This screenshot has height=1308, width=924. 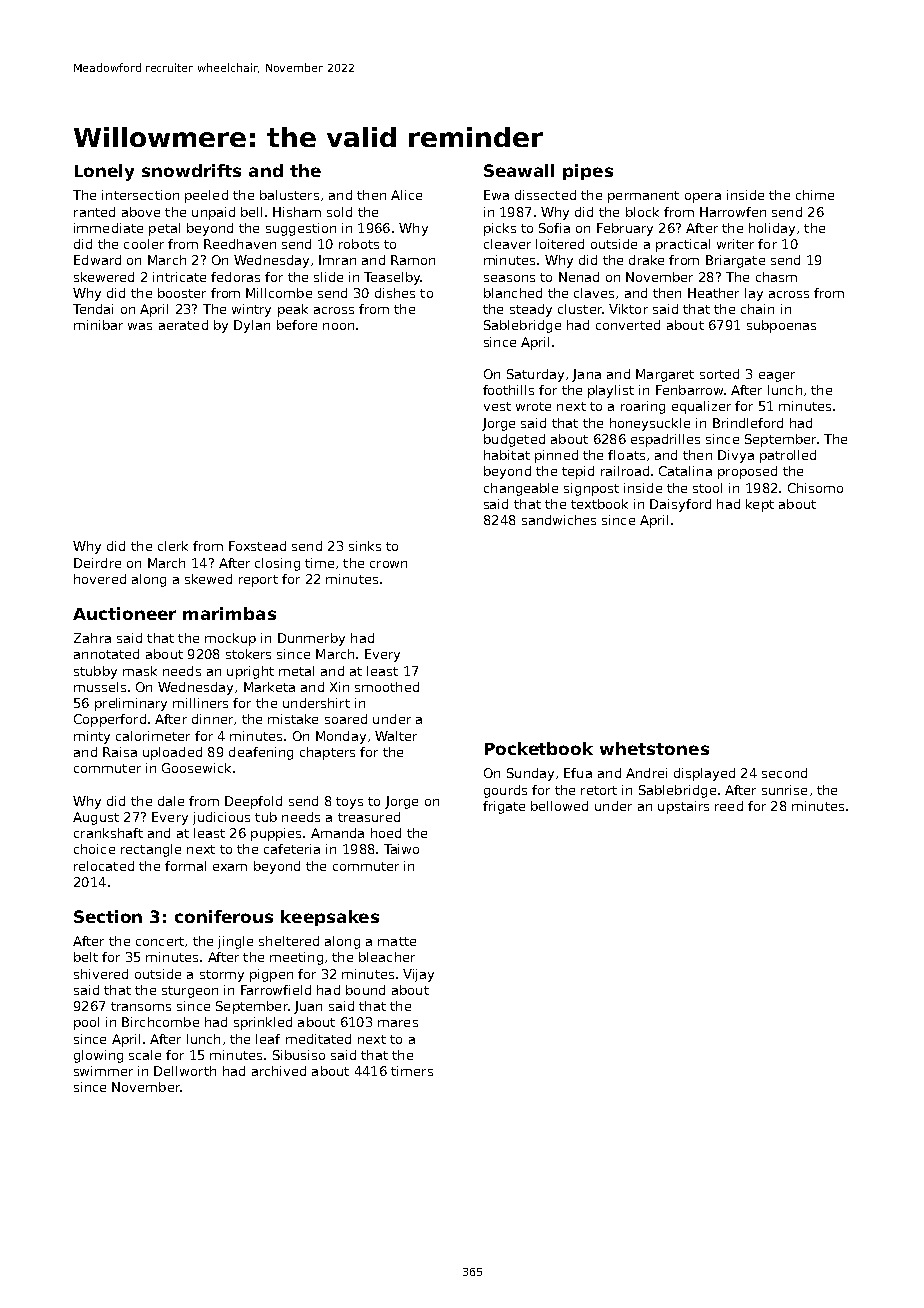 What do you see at coordinates (533, 406) in the screenshot?
I see `wrote` at bounding box center [533, 406].
